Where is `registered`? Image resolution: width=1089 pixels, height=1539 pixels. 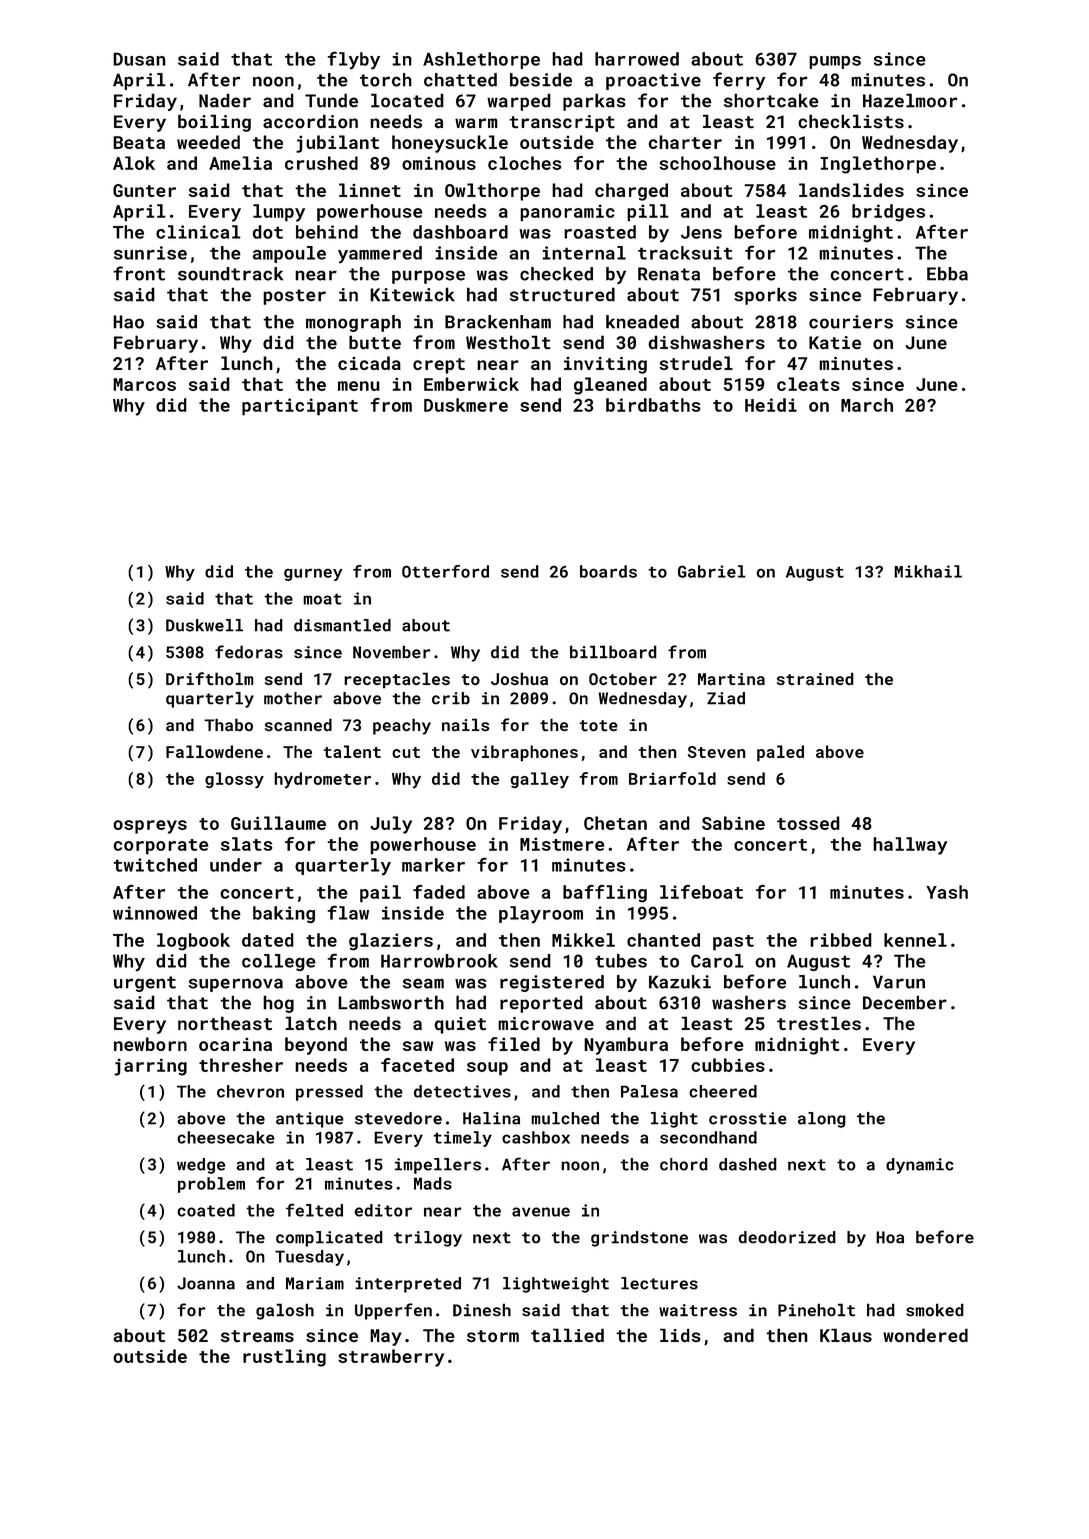
registered is located at coordinates (552, 983).
